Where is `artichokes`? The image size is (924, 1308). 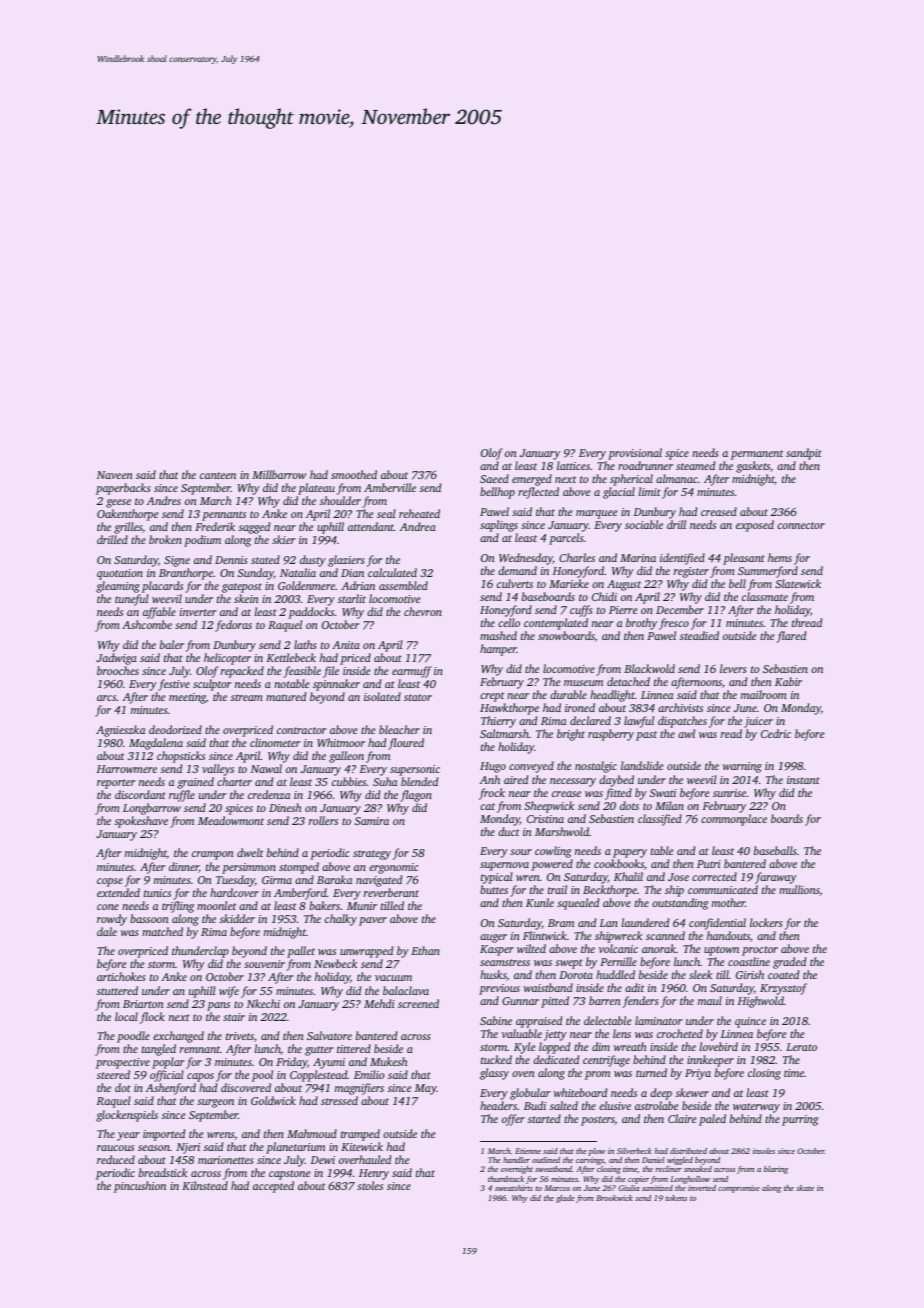 artichokes is located at coordinates (121, 976).
